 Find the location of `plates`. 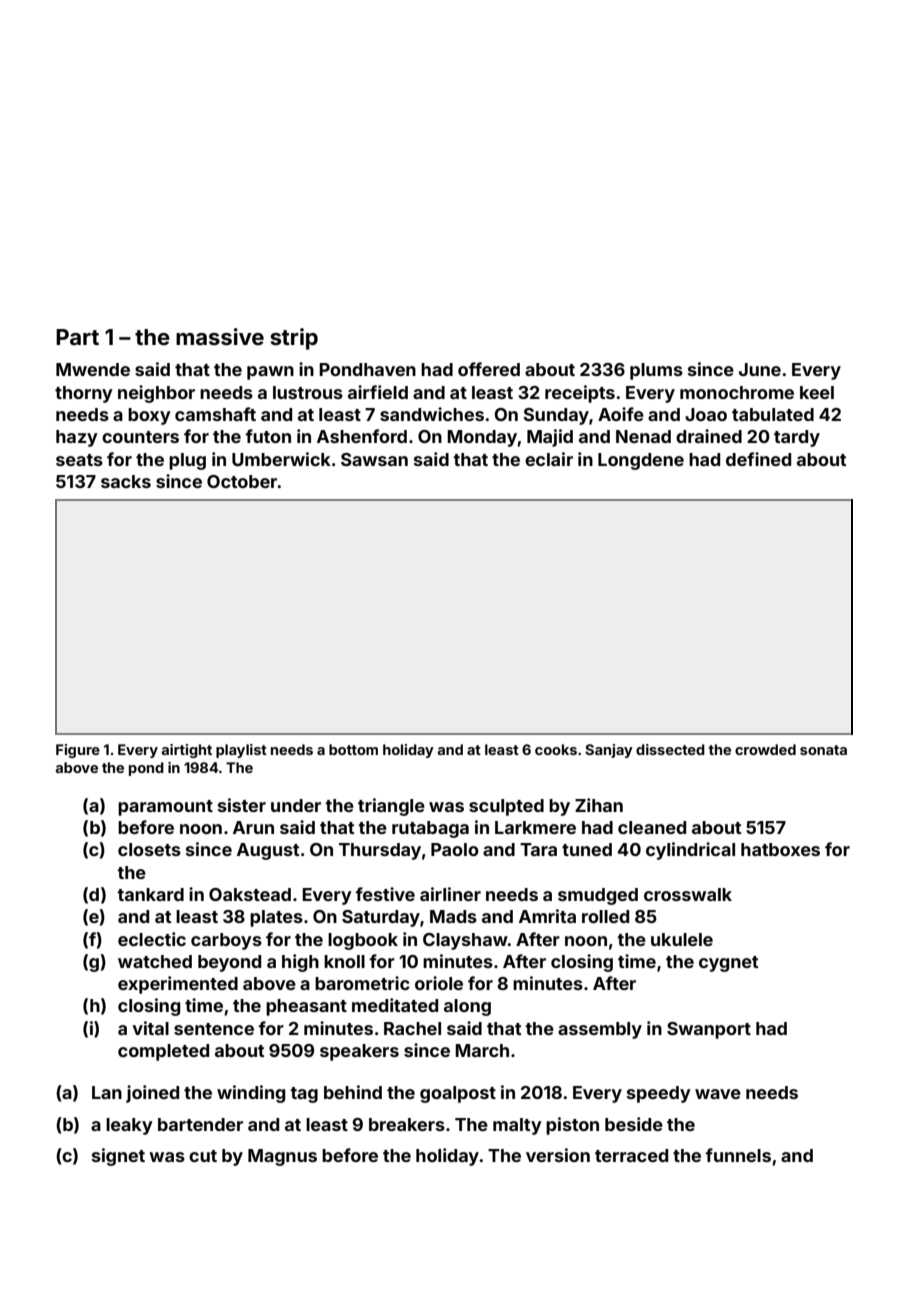

plates is located at coordinates (276, 918).
